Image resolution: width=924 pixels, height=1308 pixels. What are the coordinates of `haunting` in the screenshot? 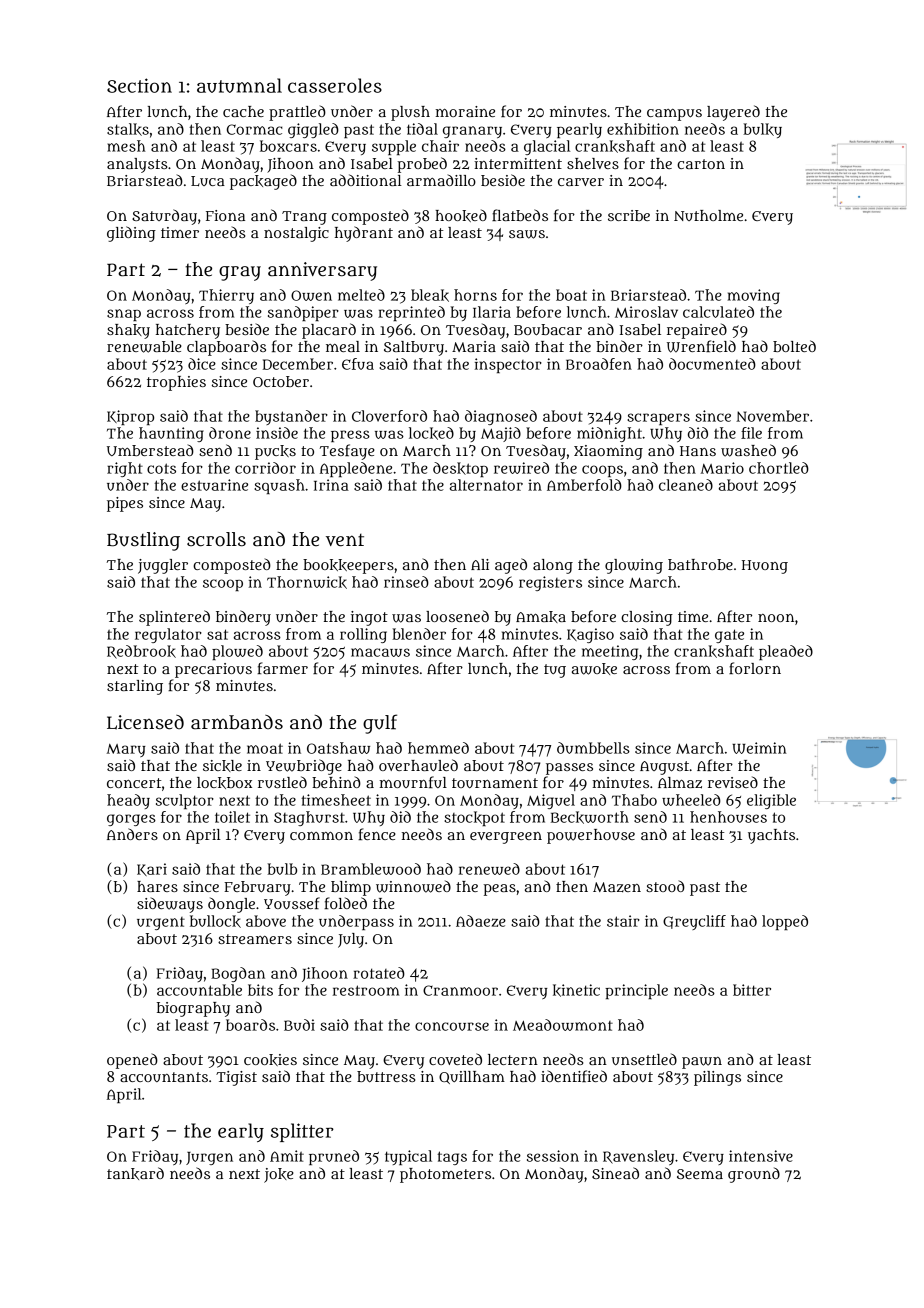 It's located at (171, 434).
